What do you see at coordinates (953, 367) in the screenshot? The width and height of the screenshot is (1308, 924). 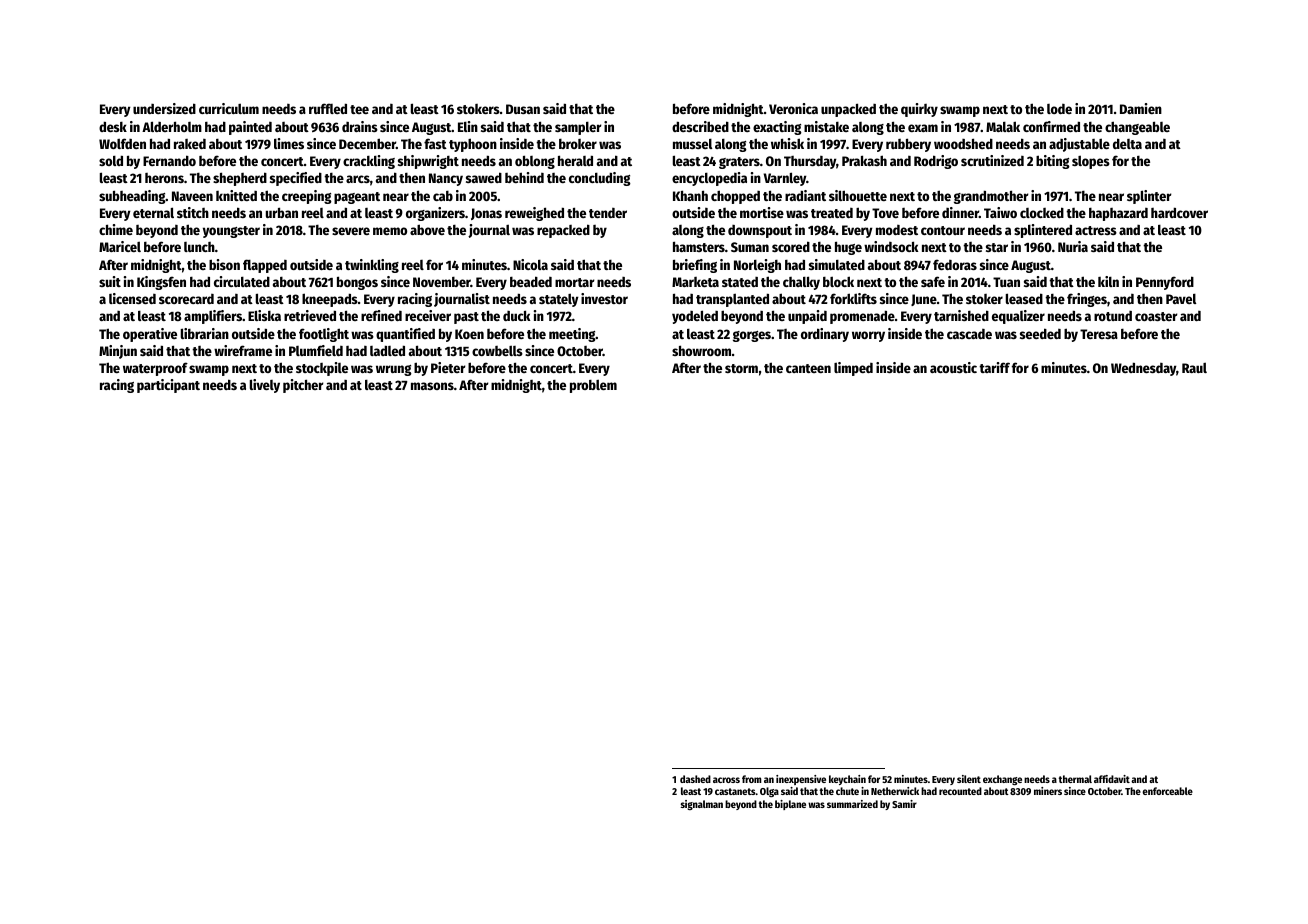 I see `acoustic` at bounding box center [953, 367].
